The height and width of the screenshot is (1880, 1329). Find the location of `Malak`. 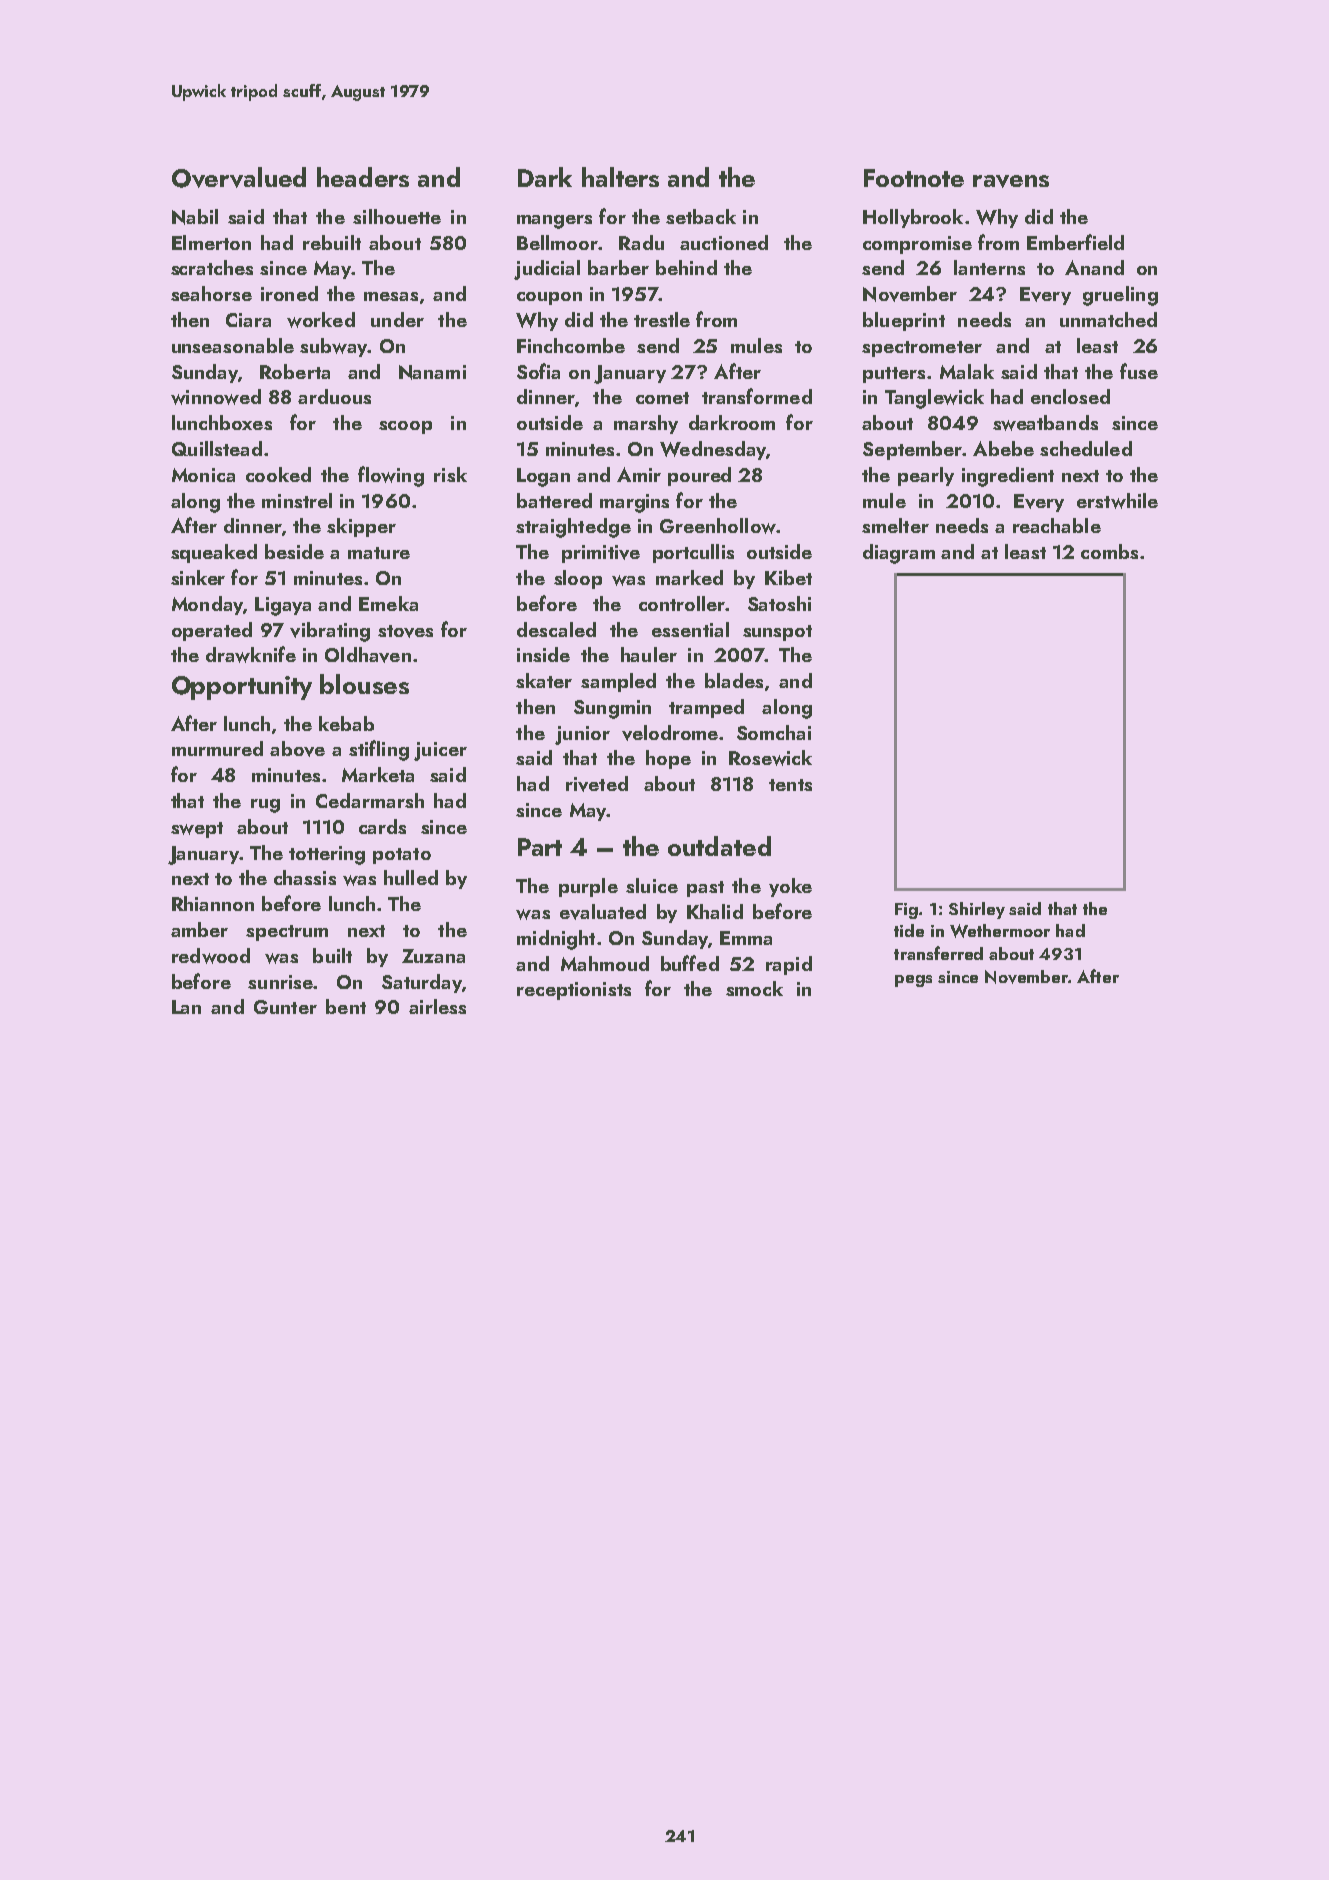

Malak is located at coordinates (967, 371).
